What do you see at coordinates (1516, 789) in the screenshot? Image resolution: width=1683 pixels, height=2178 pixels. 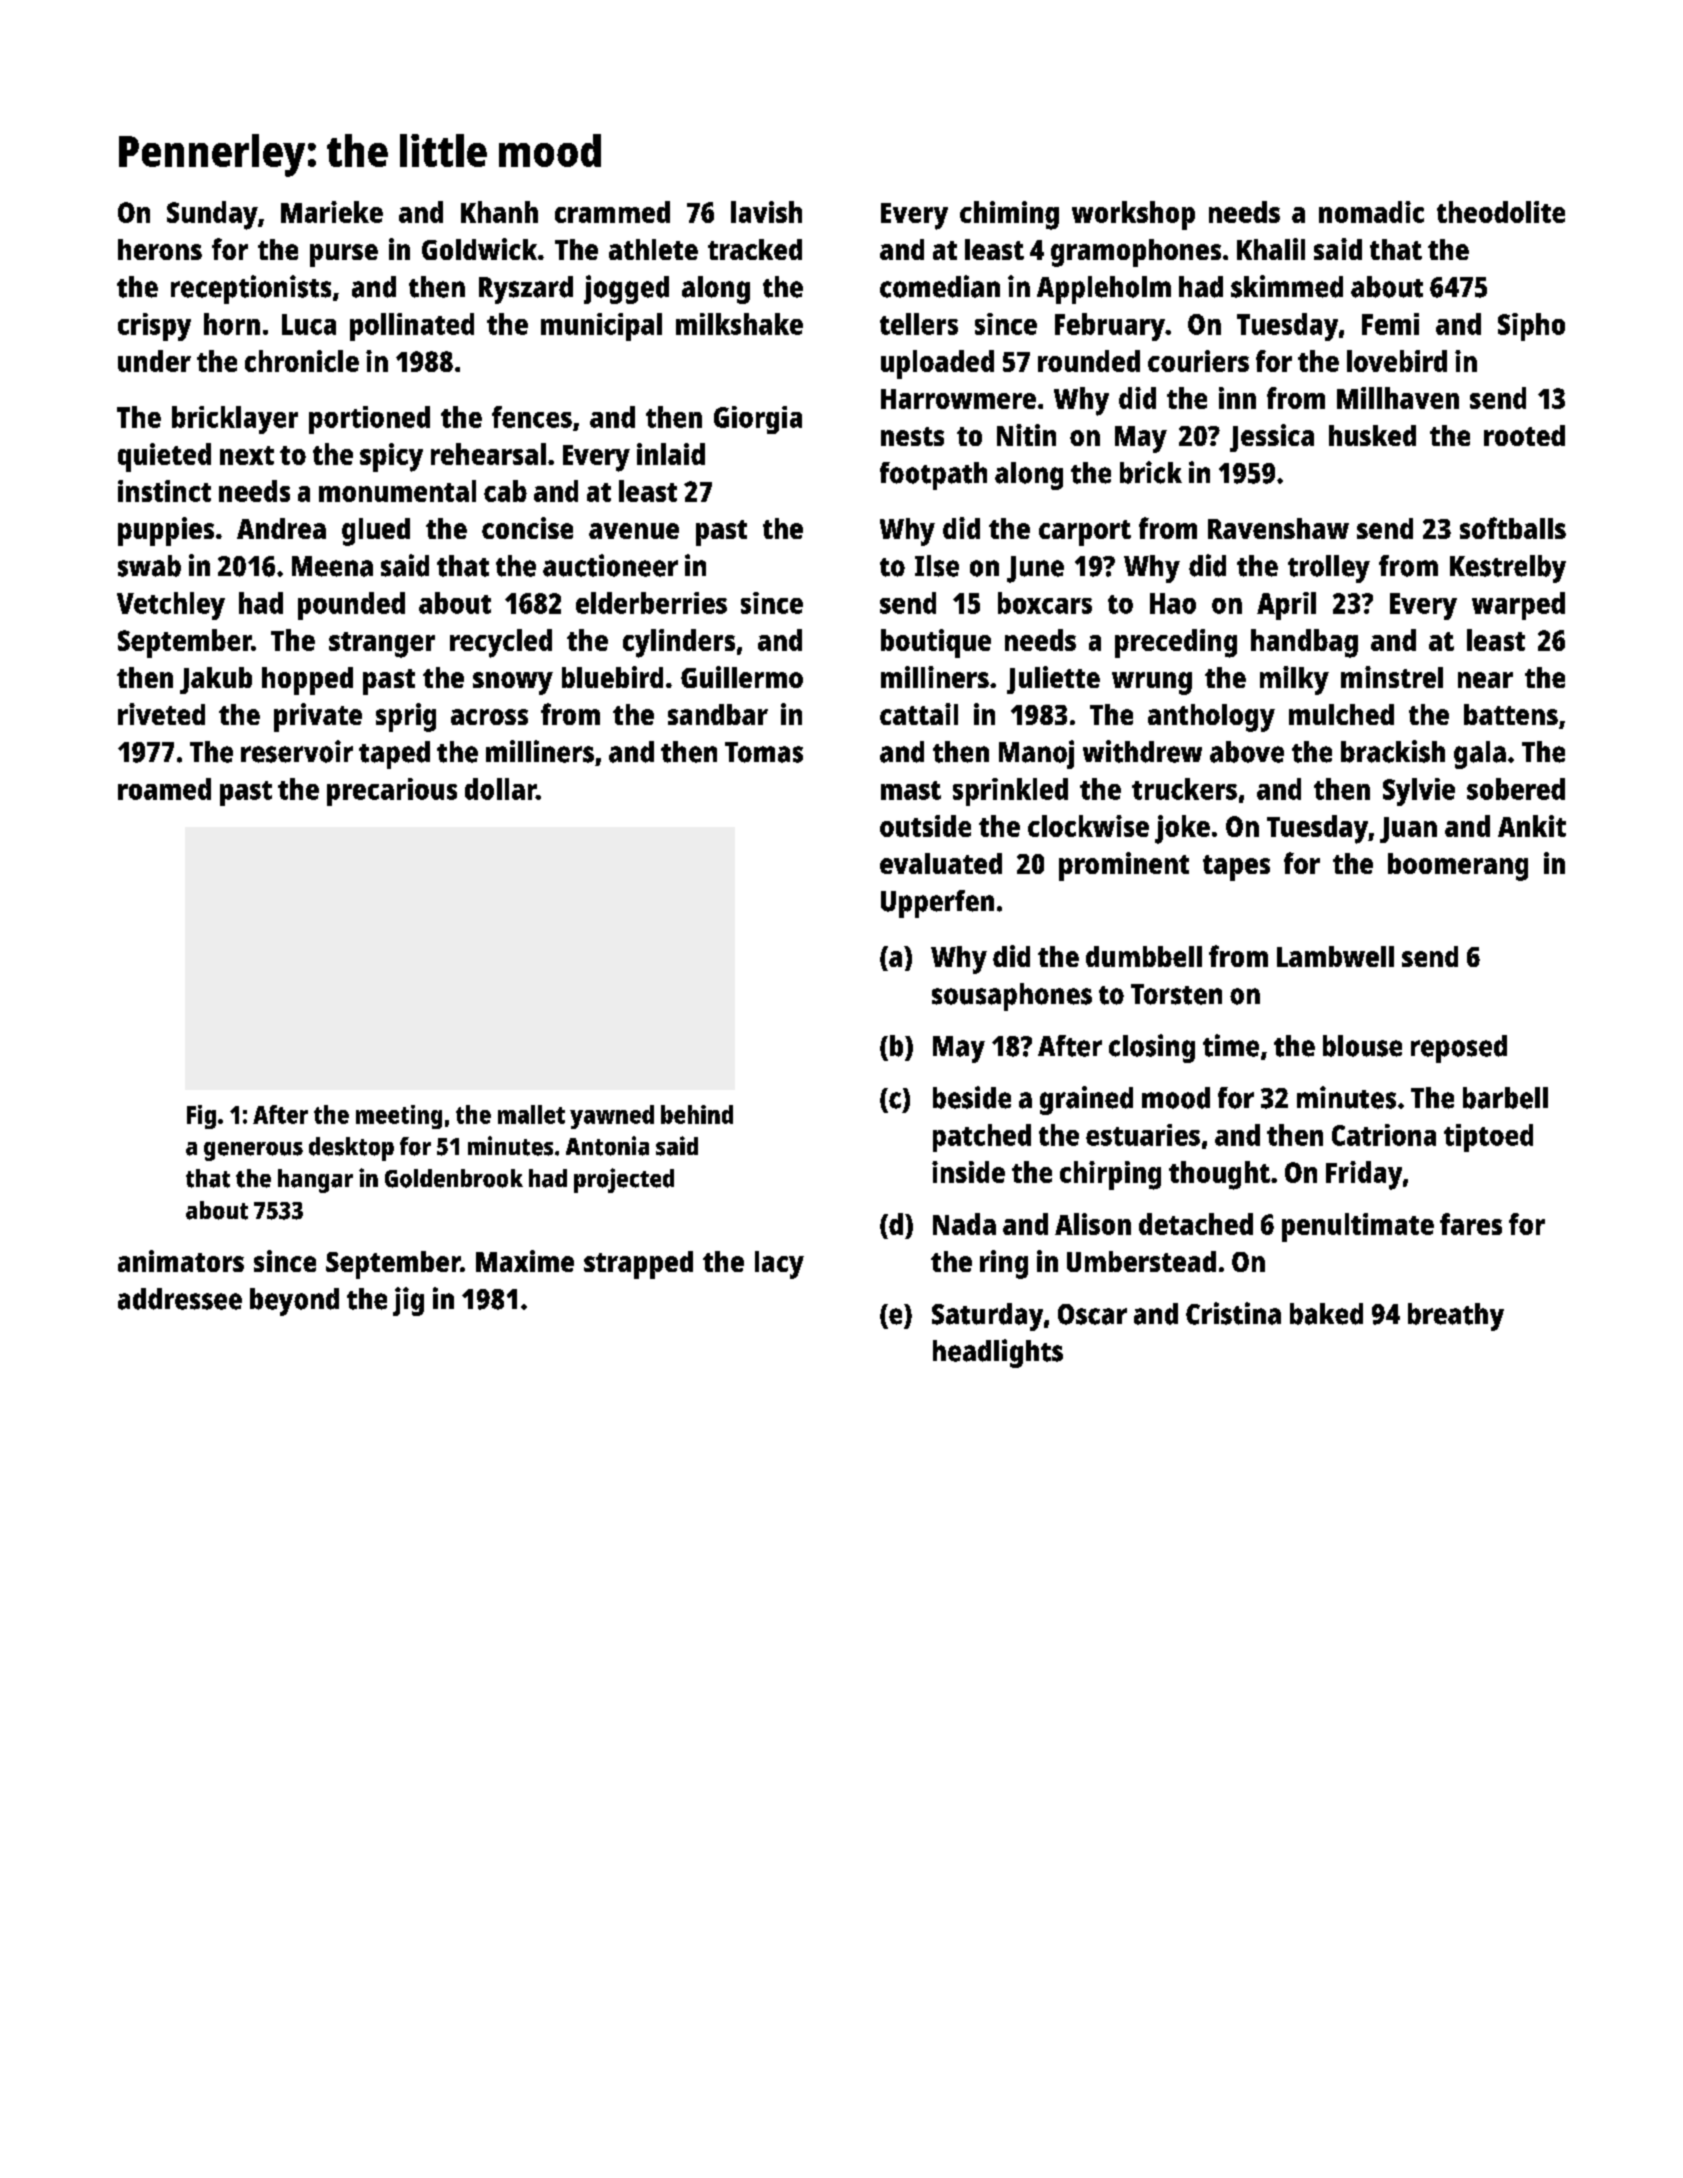 I see `sobered` at bounding box center [1516, 789].
